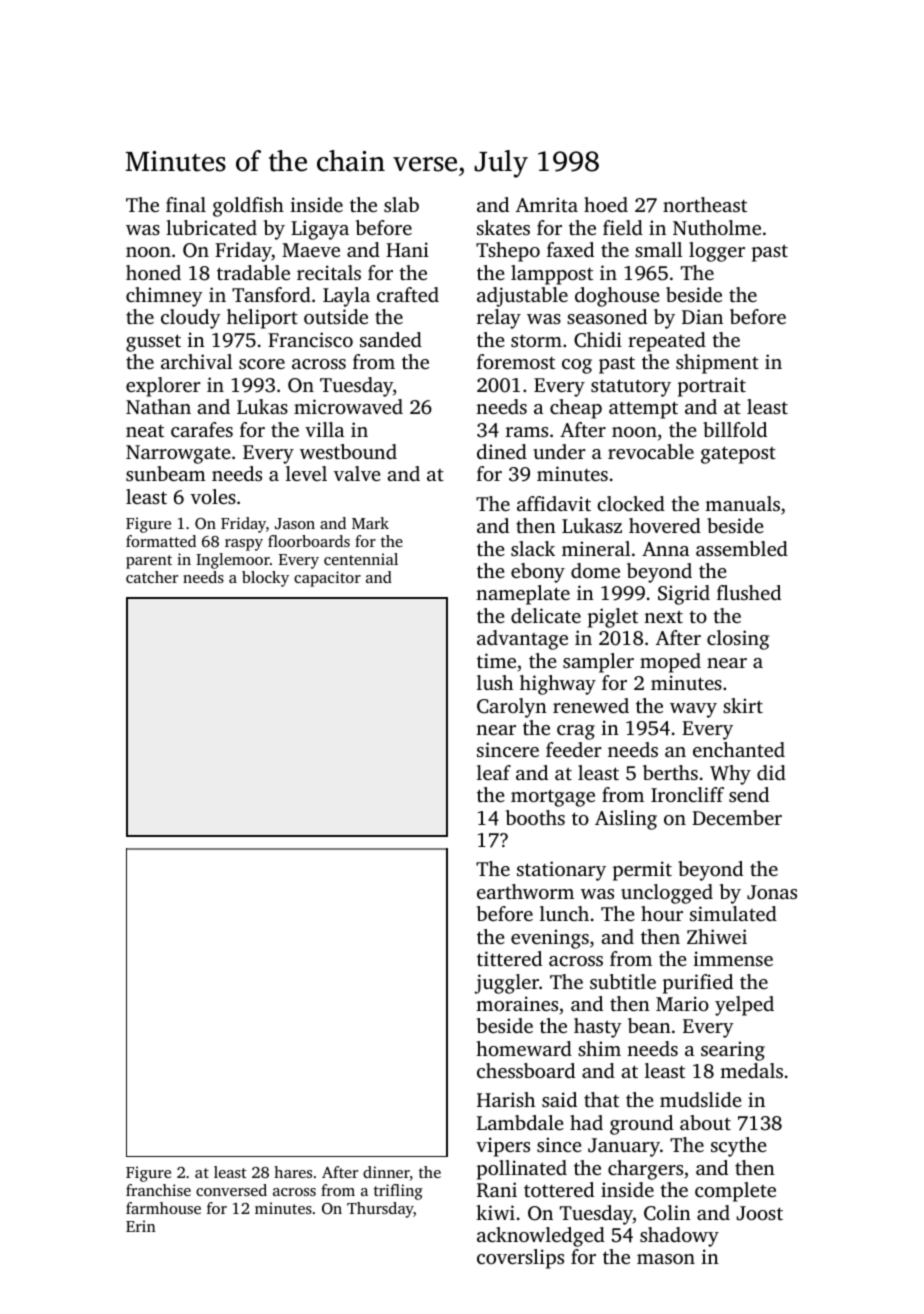 The height and width of the page is (1314, 924). What do you see at coordinates (407, 249) in the page?
I see `Hani` at bounding box center [407, 249].
